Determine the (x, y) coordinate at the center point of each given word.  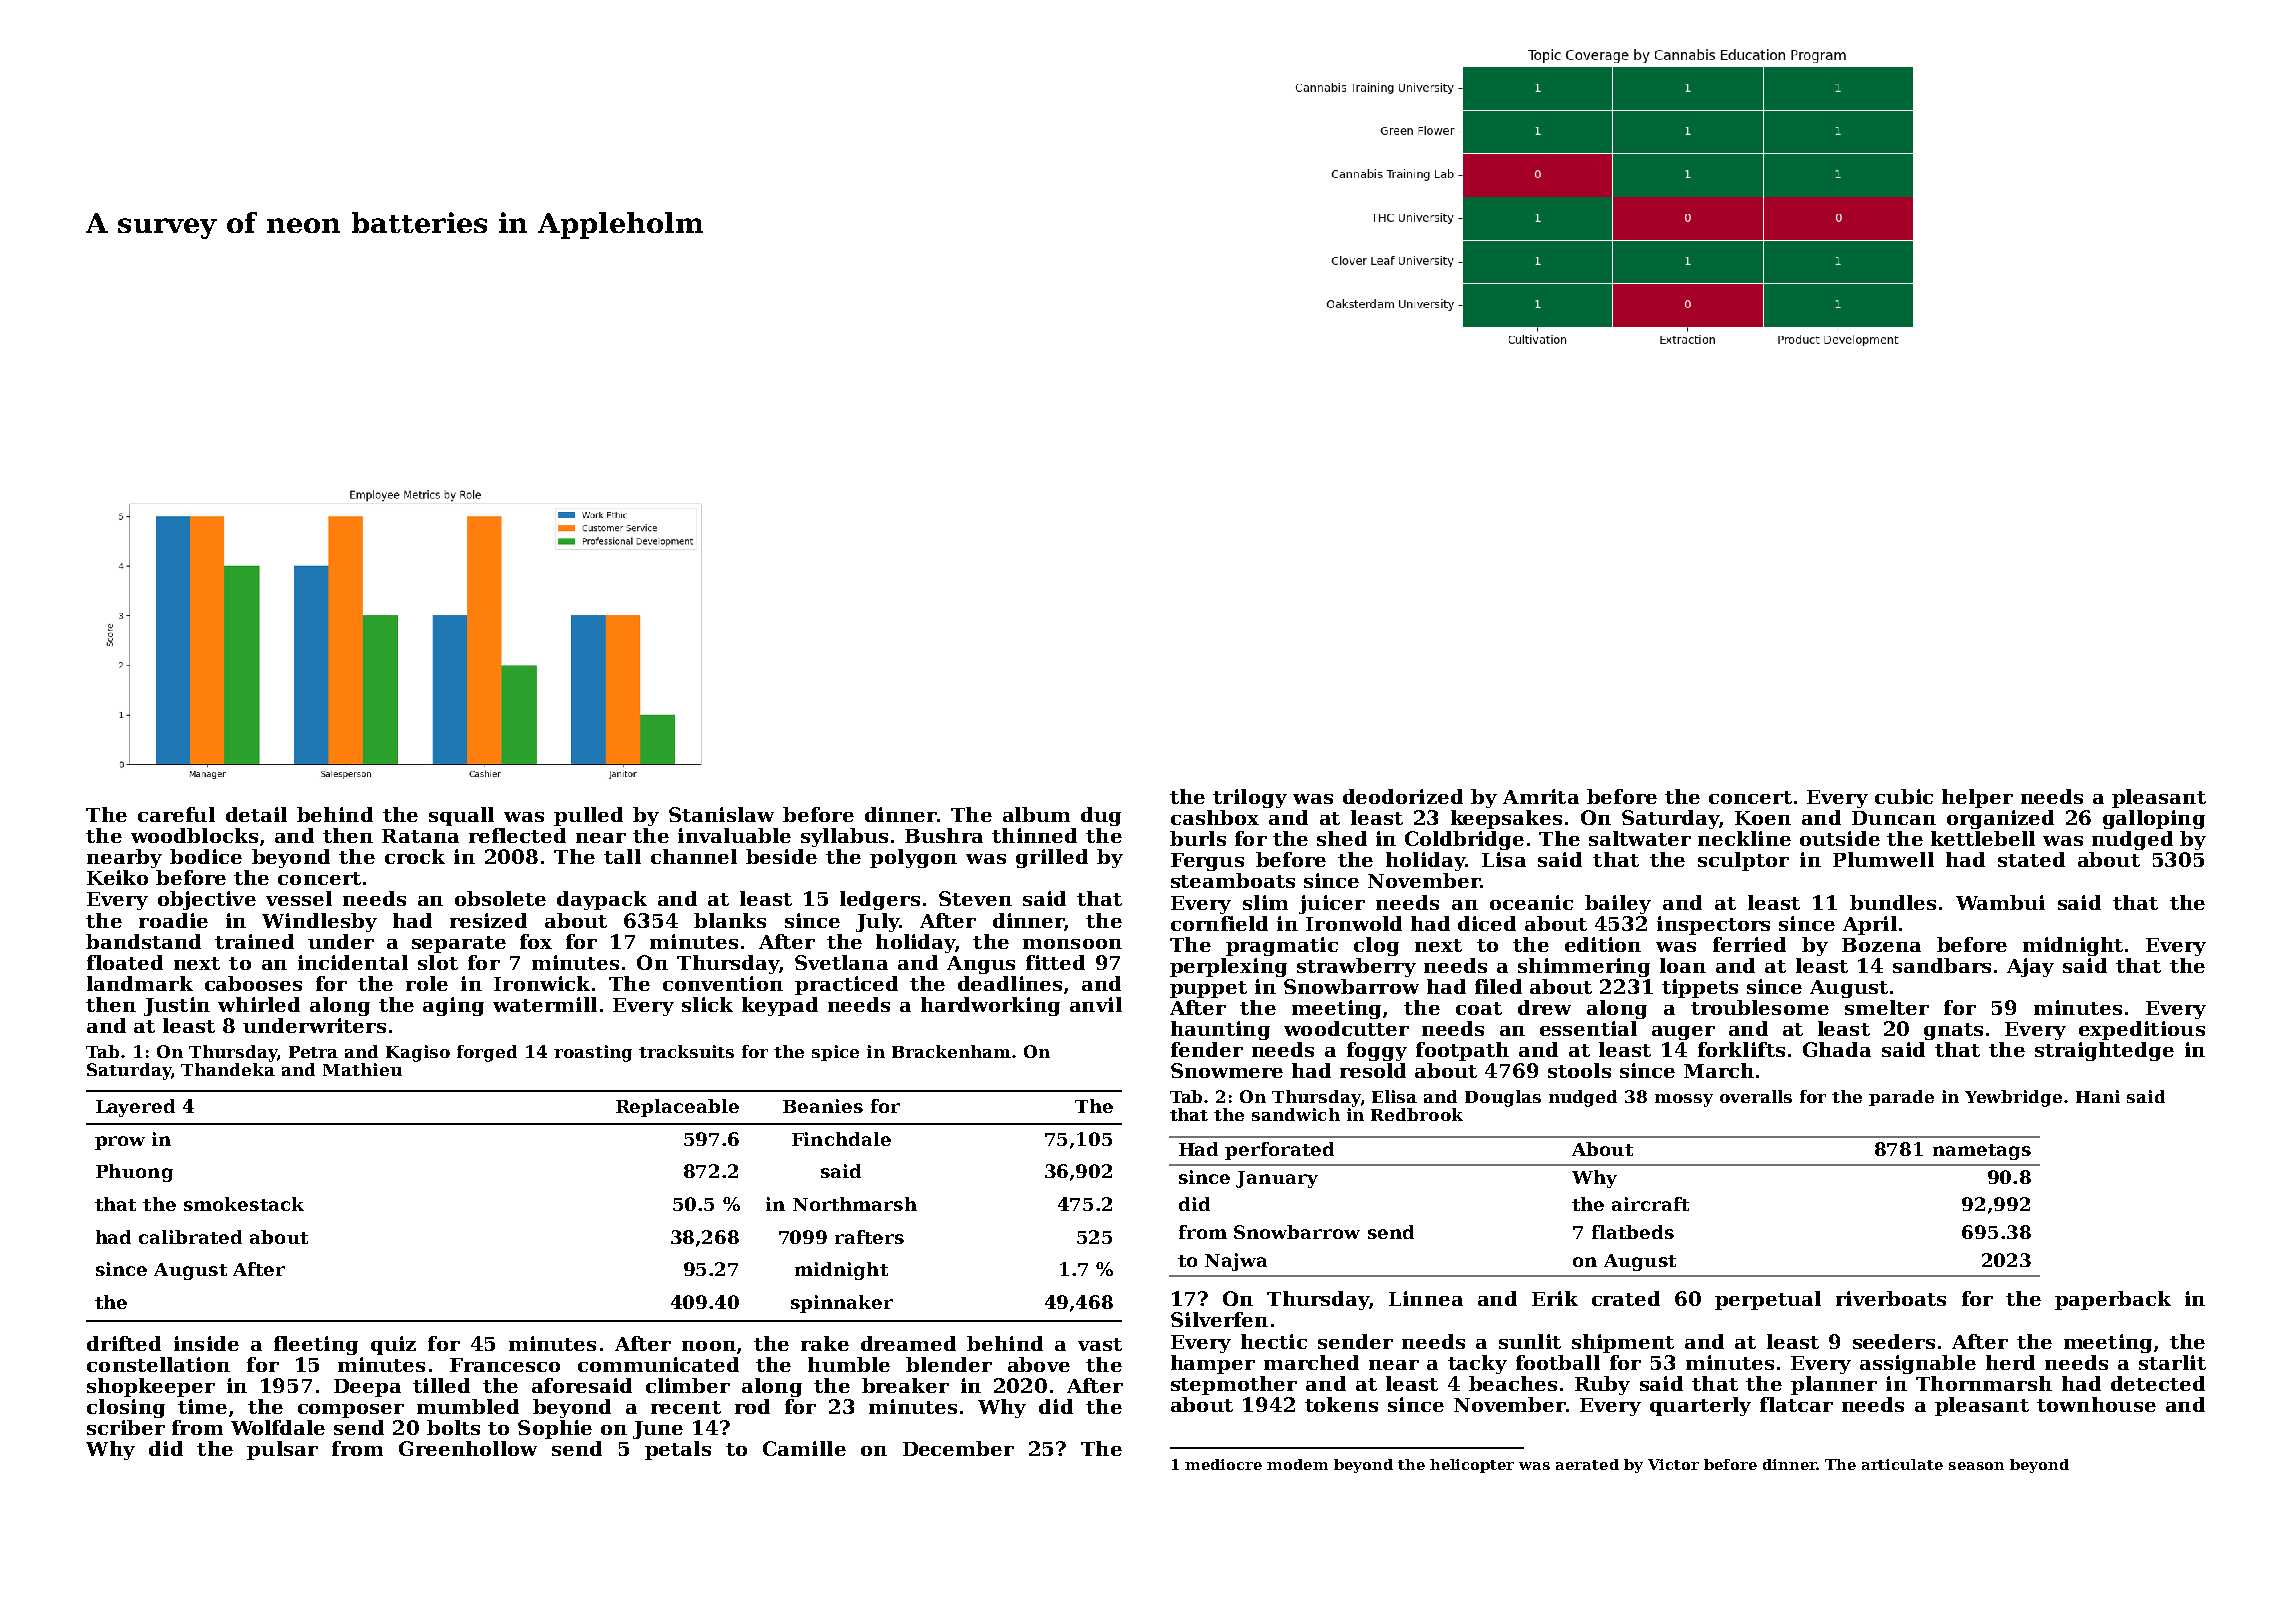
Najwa (1236, 1262)
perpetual (1768, 1300)
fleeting (316, 1345)
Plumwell (1883, 859)
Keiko (117, 877)
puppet (1208, 989)
